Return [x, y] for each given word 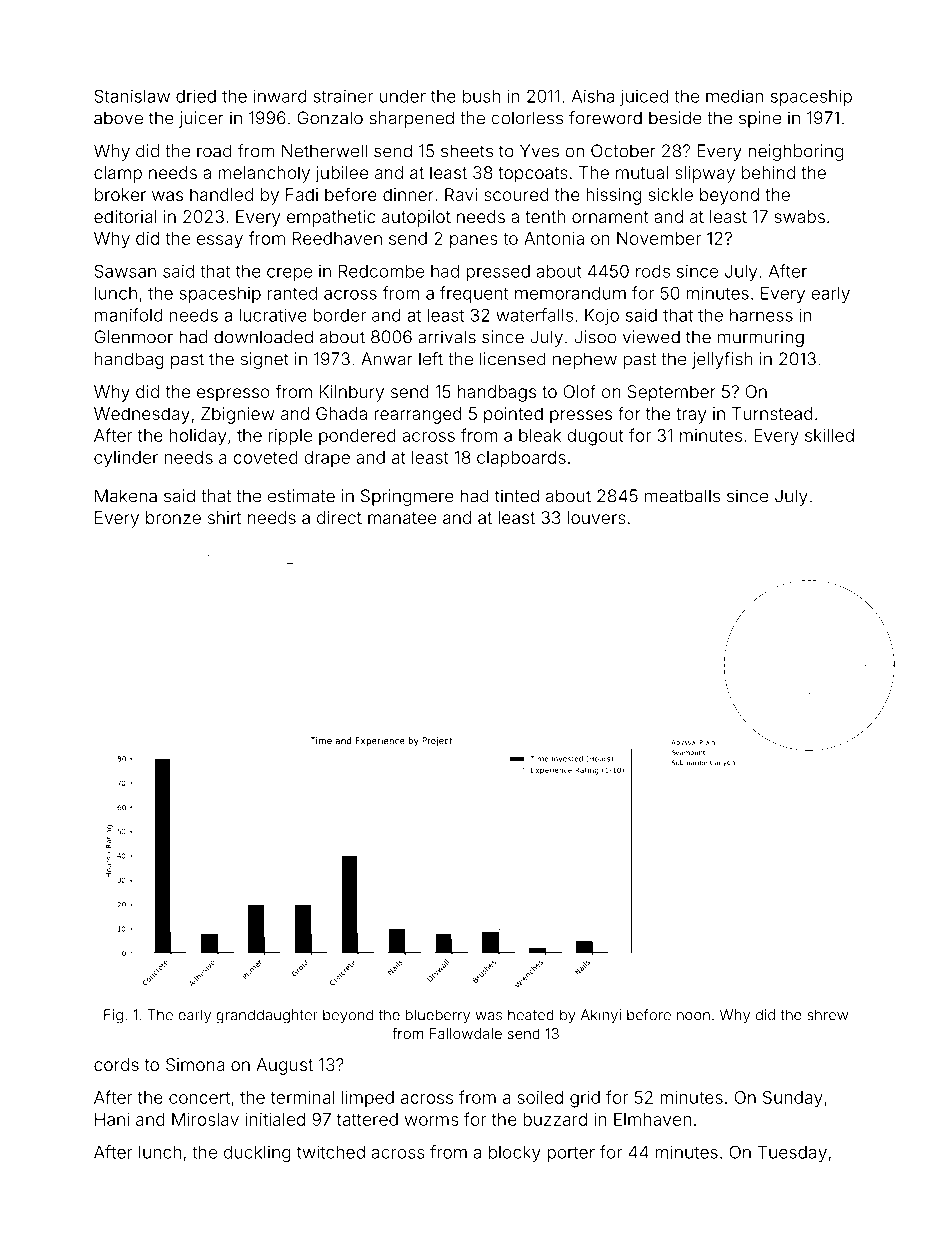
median [735, 96]
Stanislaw [132, 96]
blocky [515, 1153]
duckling [257, 1154]
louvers [596, 517]
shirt [224, 517]
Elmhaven [652, 1119]
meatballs [682, 496]
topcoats [533, 175]
